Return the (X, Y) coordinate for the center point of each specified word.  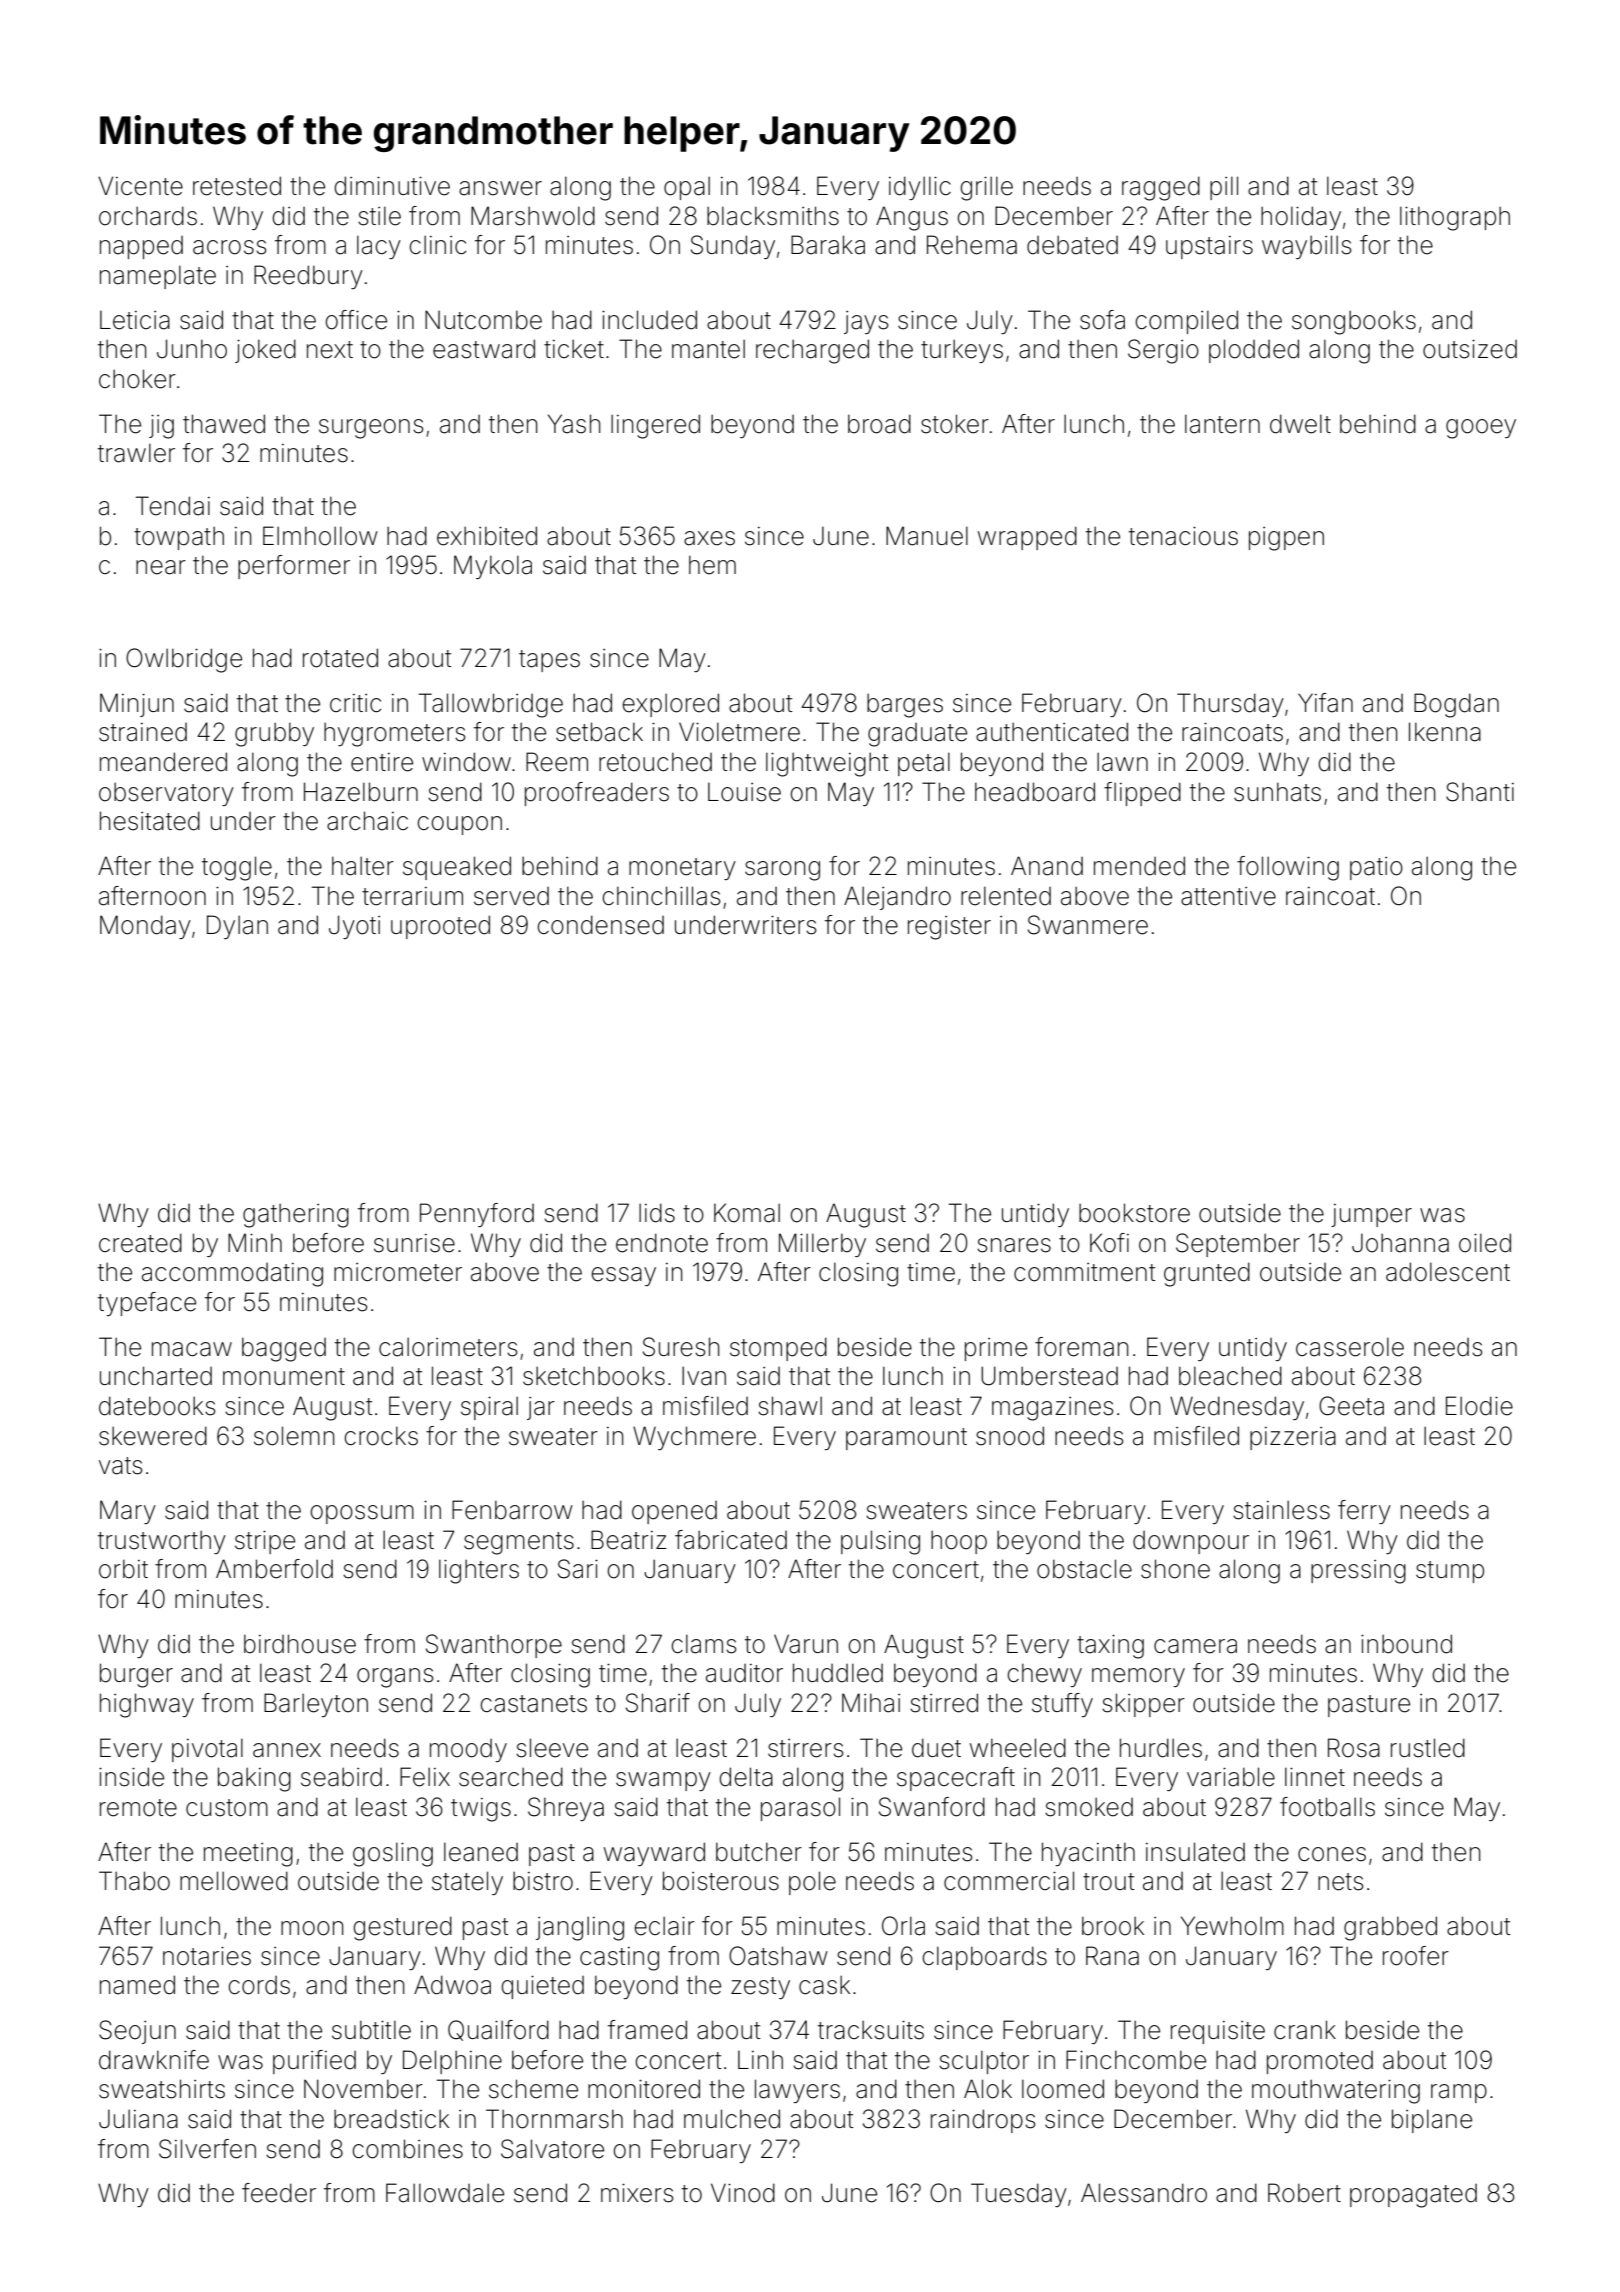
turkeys (962, 351)
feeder (279, 2193)
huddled (838, 1673)
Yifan (1325, 703)
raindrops (983, 2121)
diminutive (392, 186)
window (466, 762)
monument (284, 1377)
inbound (1406, 1644)
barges (905, 705)
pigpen (1286, 539)
